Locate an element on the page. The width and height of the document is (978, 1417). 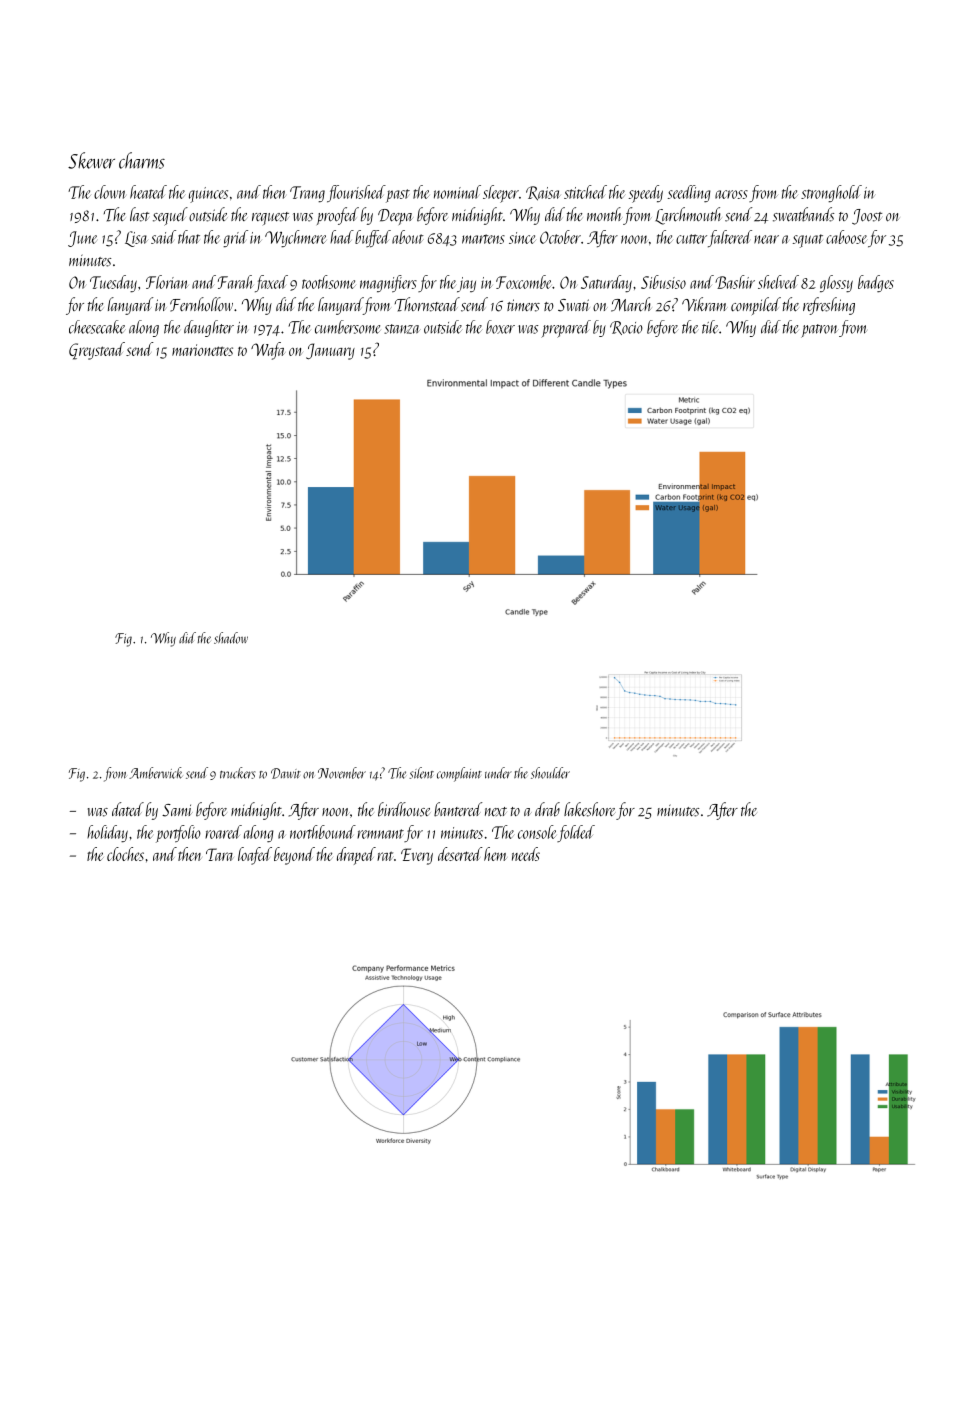
marionettes is located at coordinates (202, 350).
